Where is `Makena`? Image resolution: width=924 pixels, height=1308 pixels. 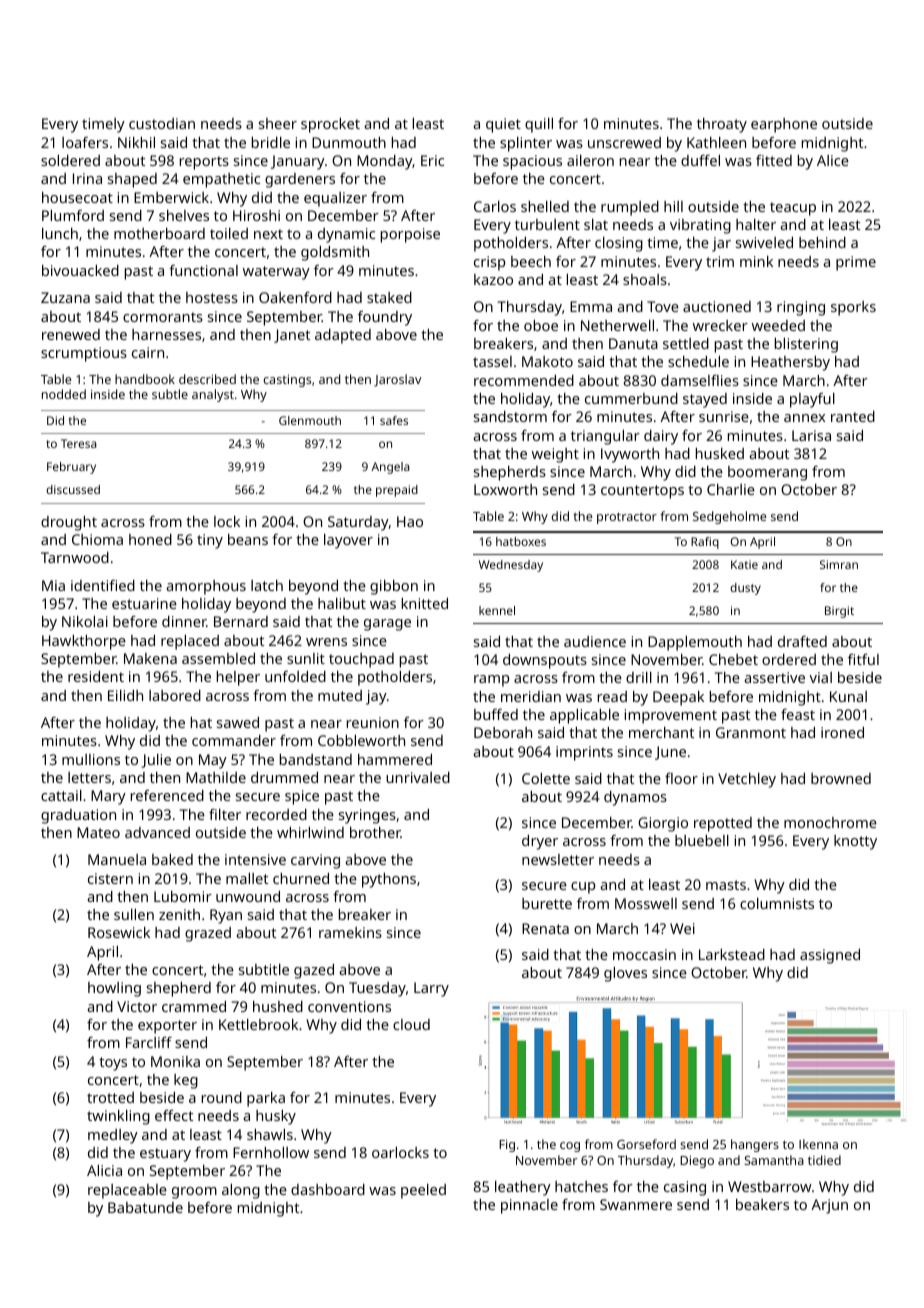
Makena is located at coordinates (150, 658).
